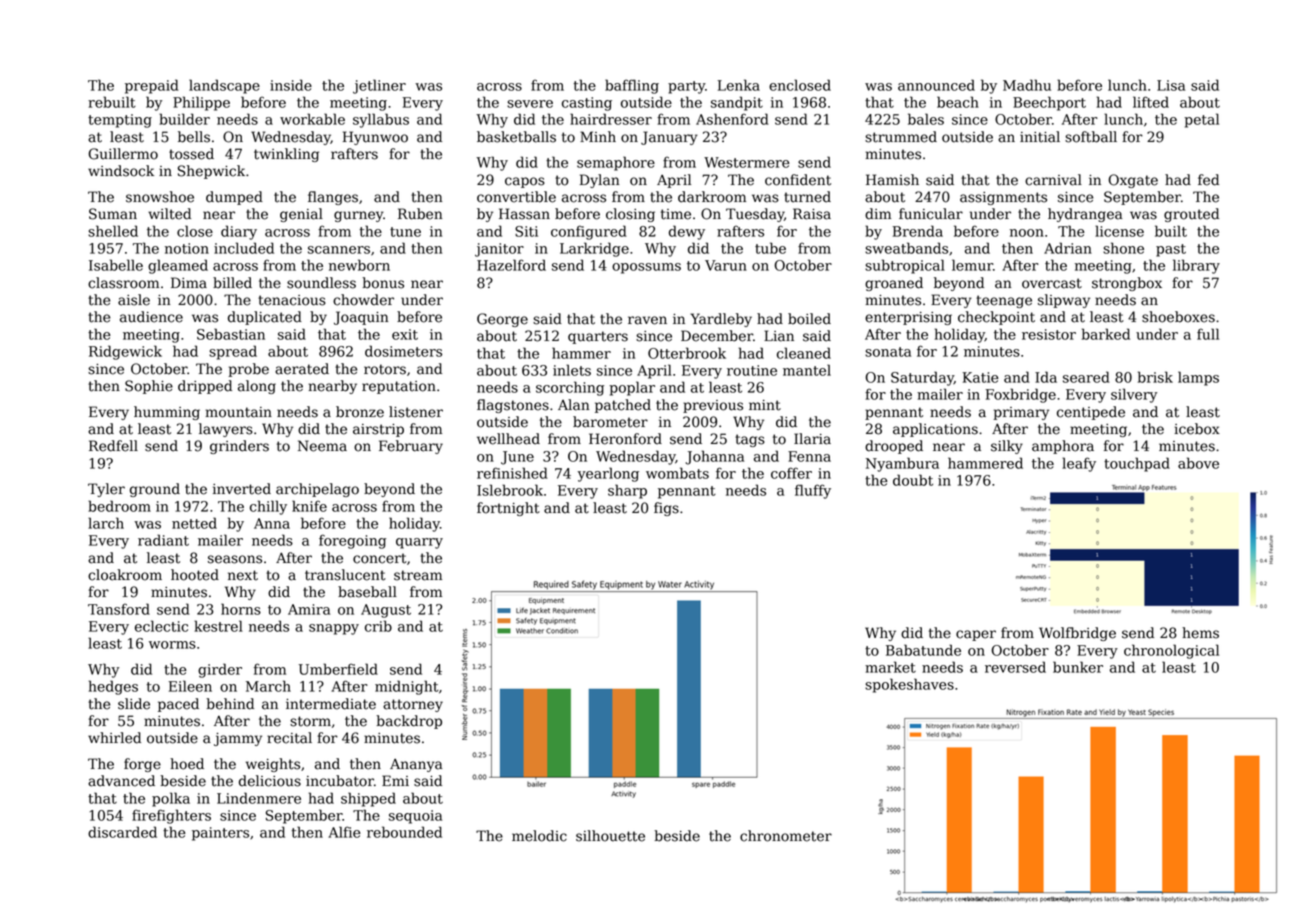  I want to click on reversed, so click(1015, 667).
